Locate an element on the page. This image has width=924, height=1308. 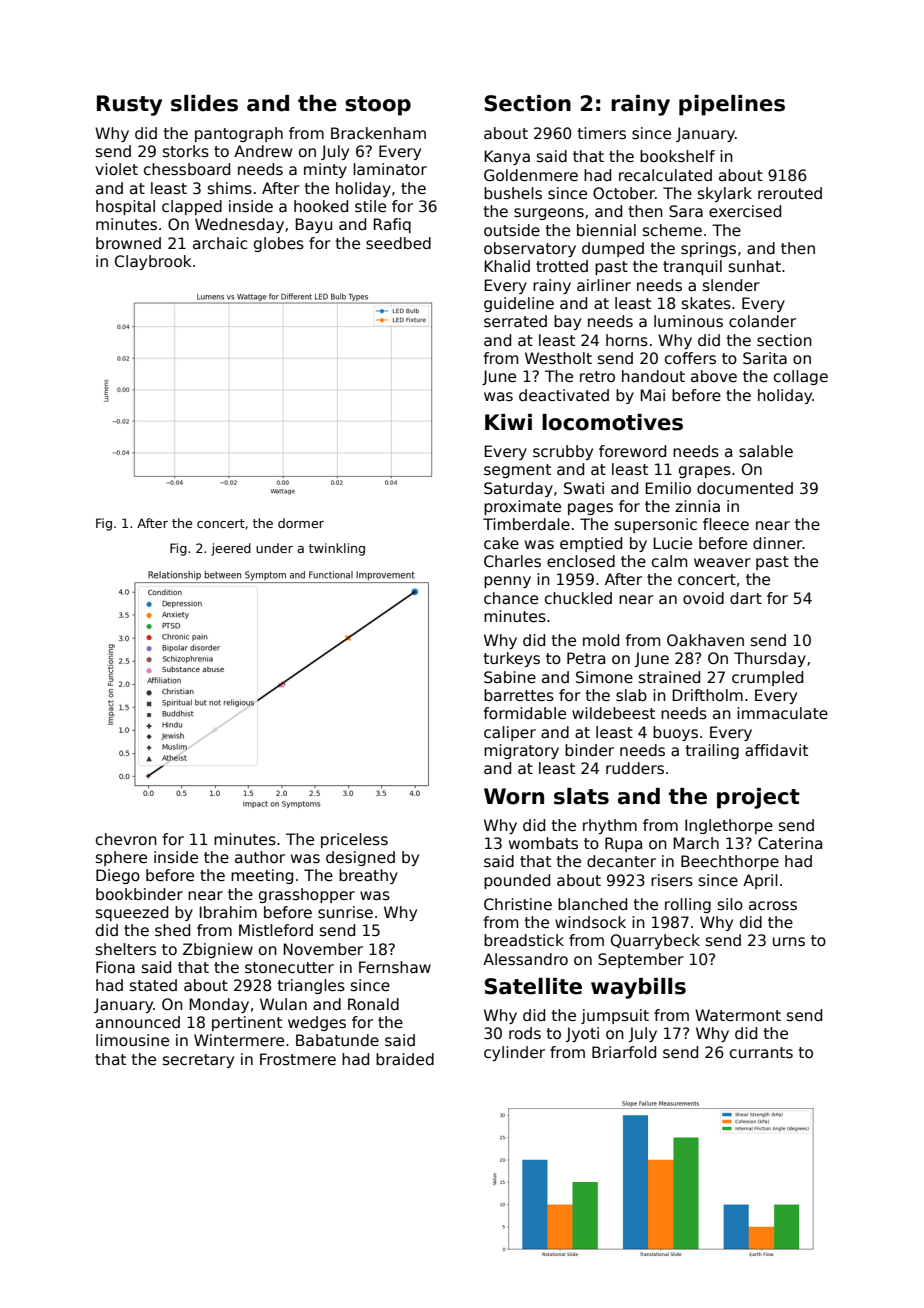
braided is located at coordinates (405, 1059).
